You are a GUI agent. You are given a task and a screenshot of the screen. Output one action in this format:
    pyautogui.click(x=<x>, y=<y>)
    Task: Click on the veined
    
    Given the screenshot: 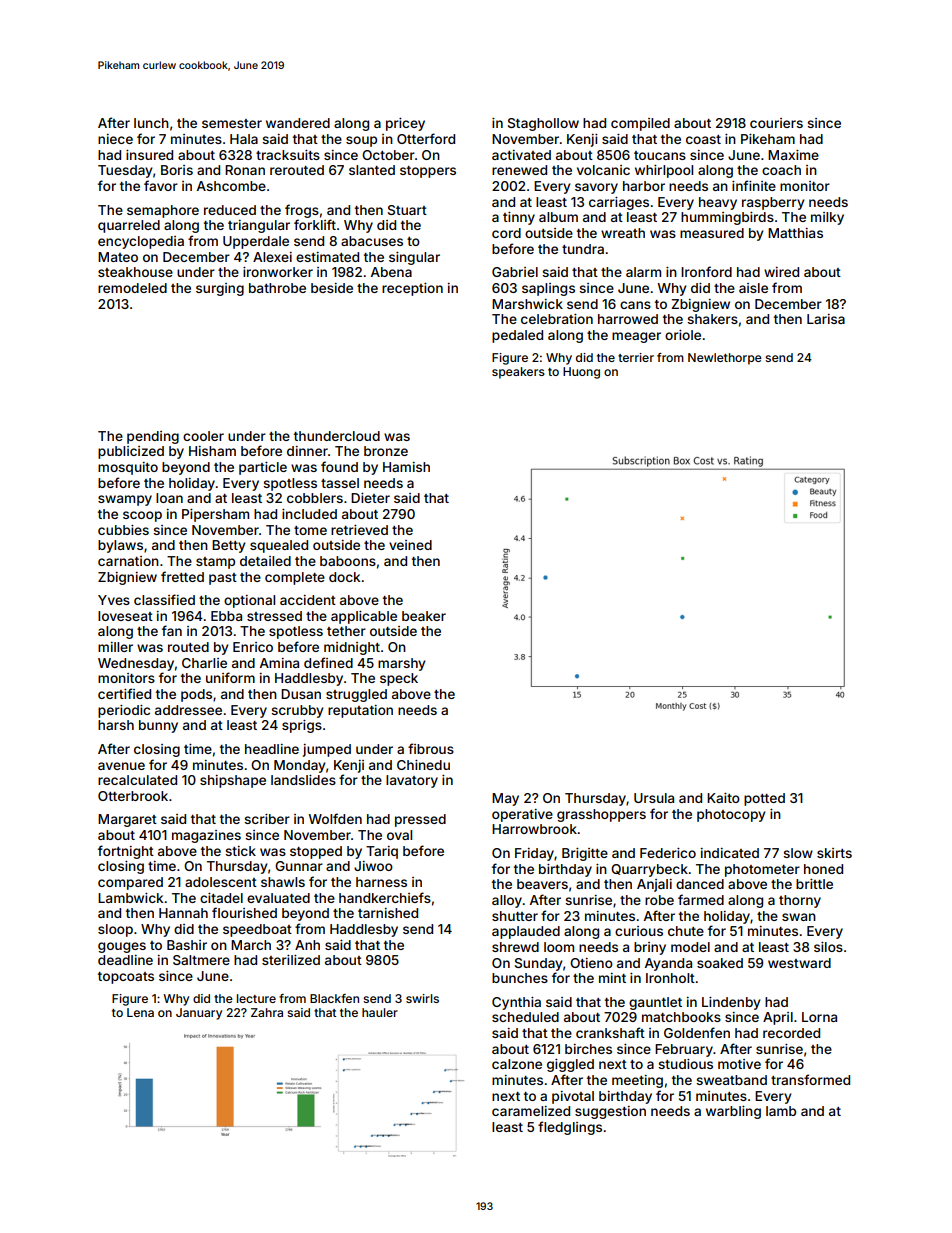 What is the action you would take?
    pyautogui.click(x=410, y=545)
